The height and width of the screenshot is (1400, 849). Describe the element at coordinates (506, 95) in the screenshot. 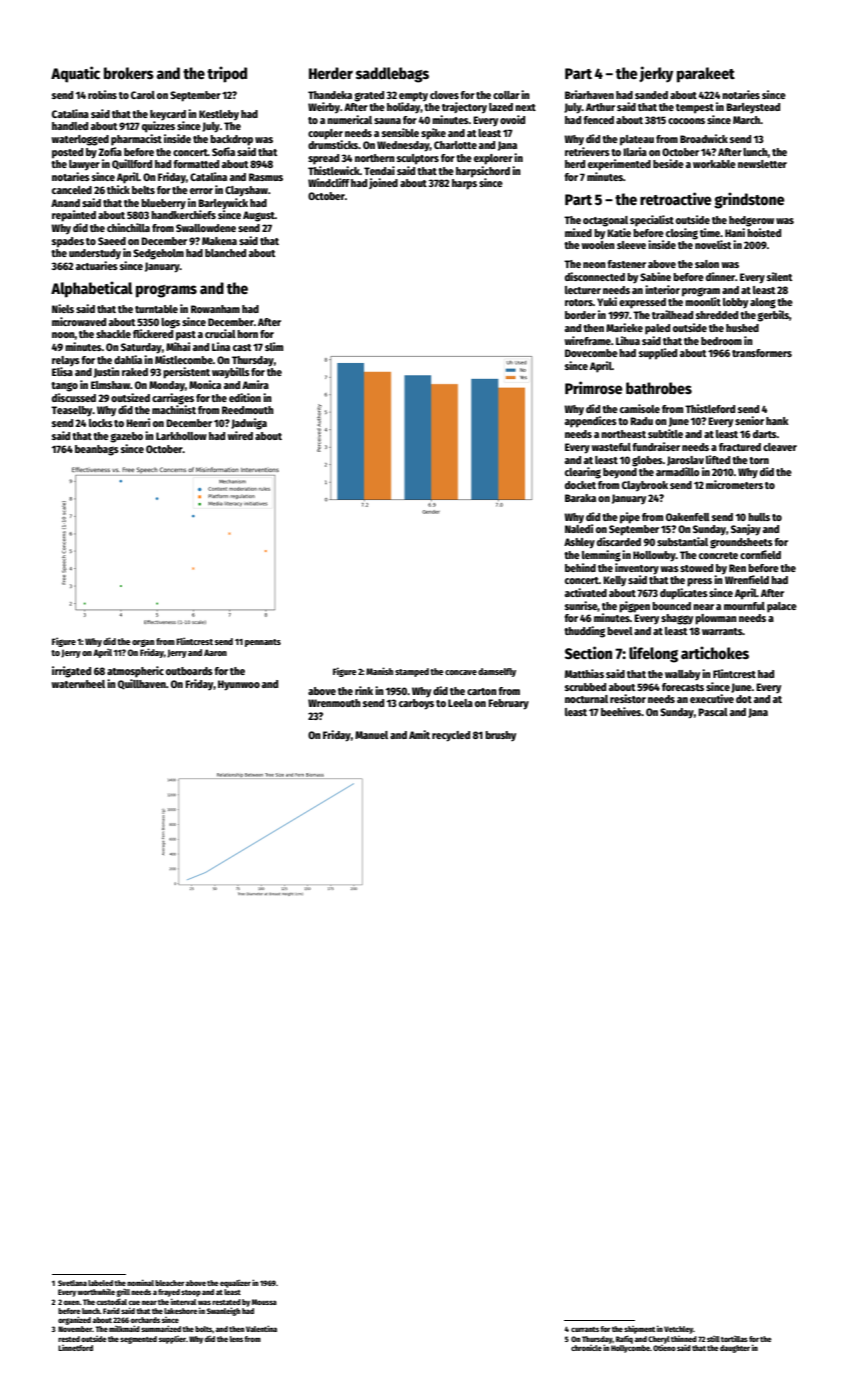

I see `collar` at that location.
